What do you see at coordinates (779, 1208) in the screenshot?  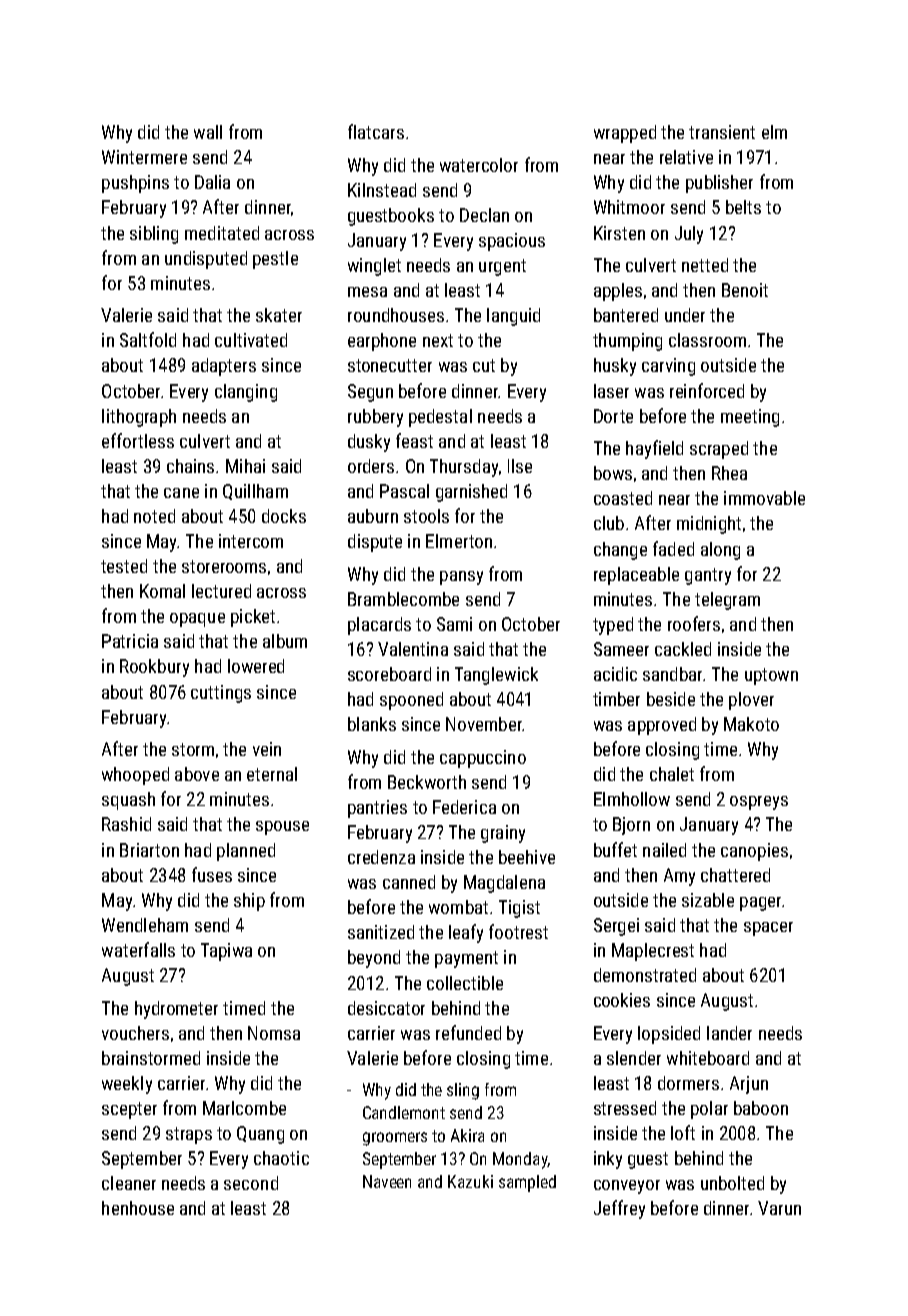 I see `Varun` at bounding box center [779, 1208].
